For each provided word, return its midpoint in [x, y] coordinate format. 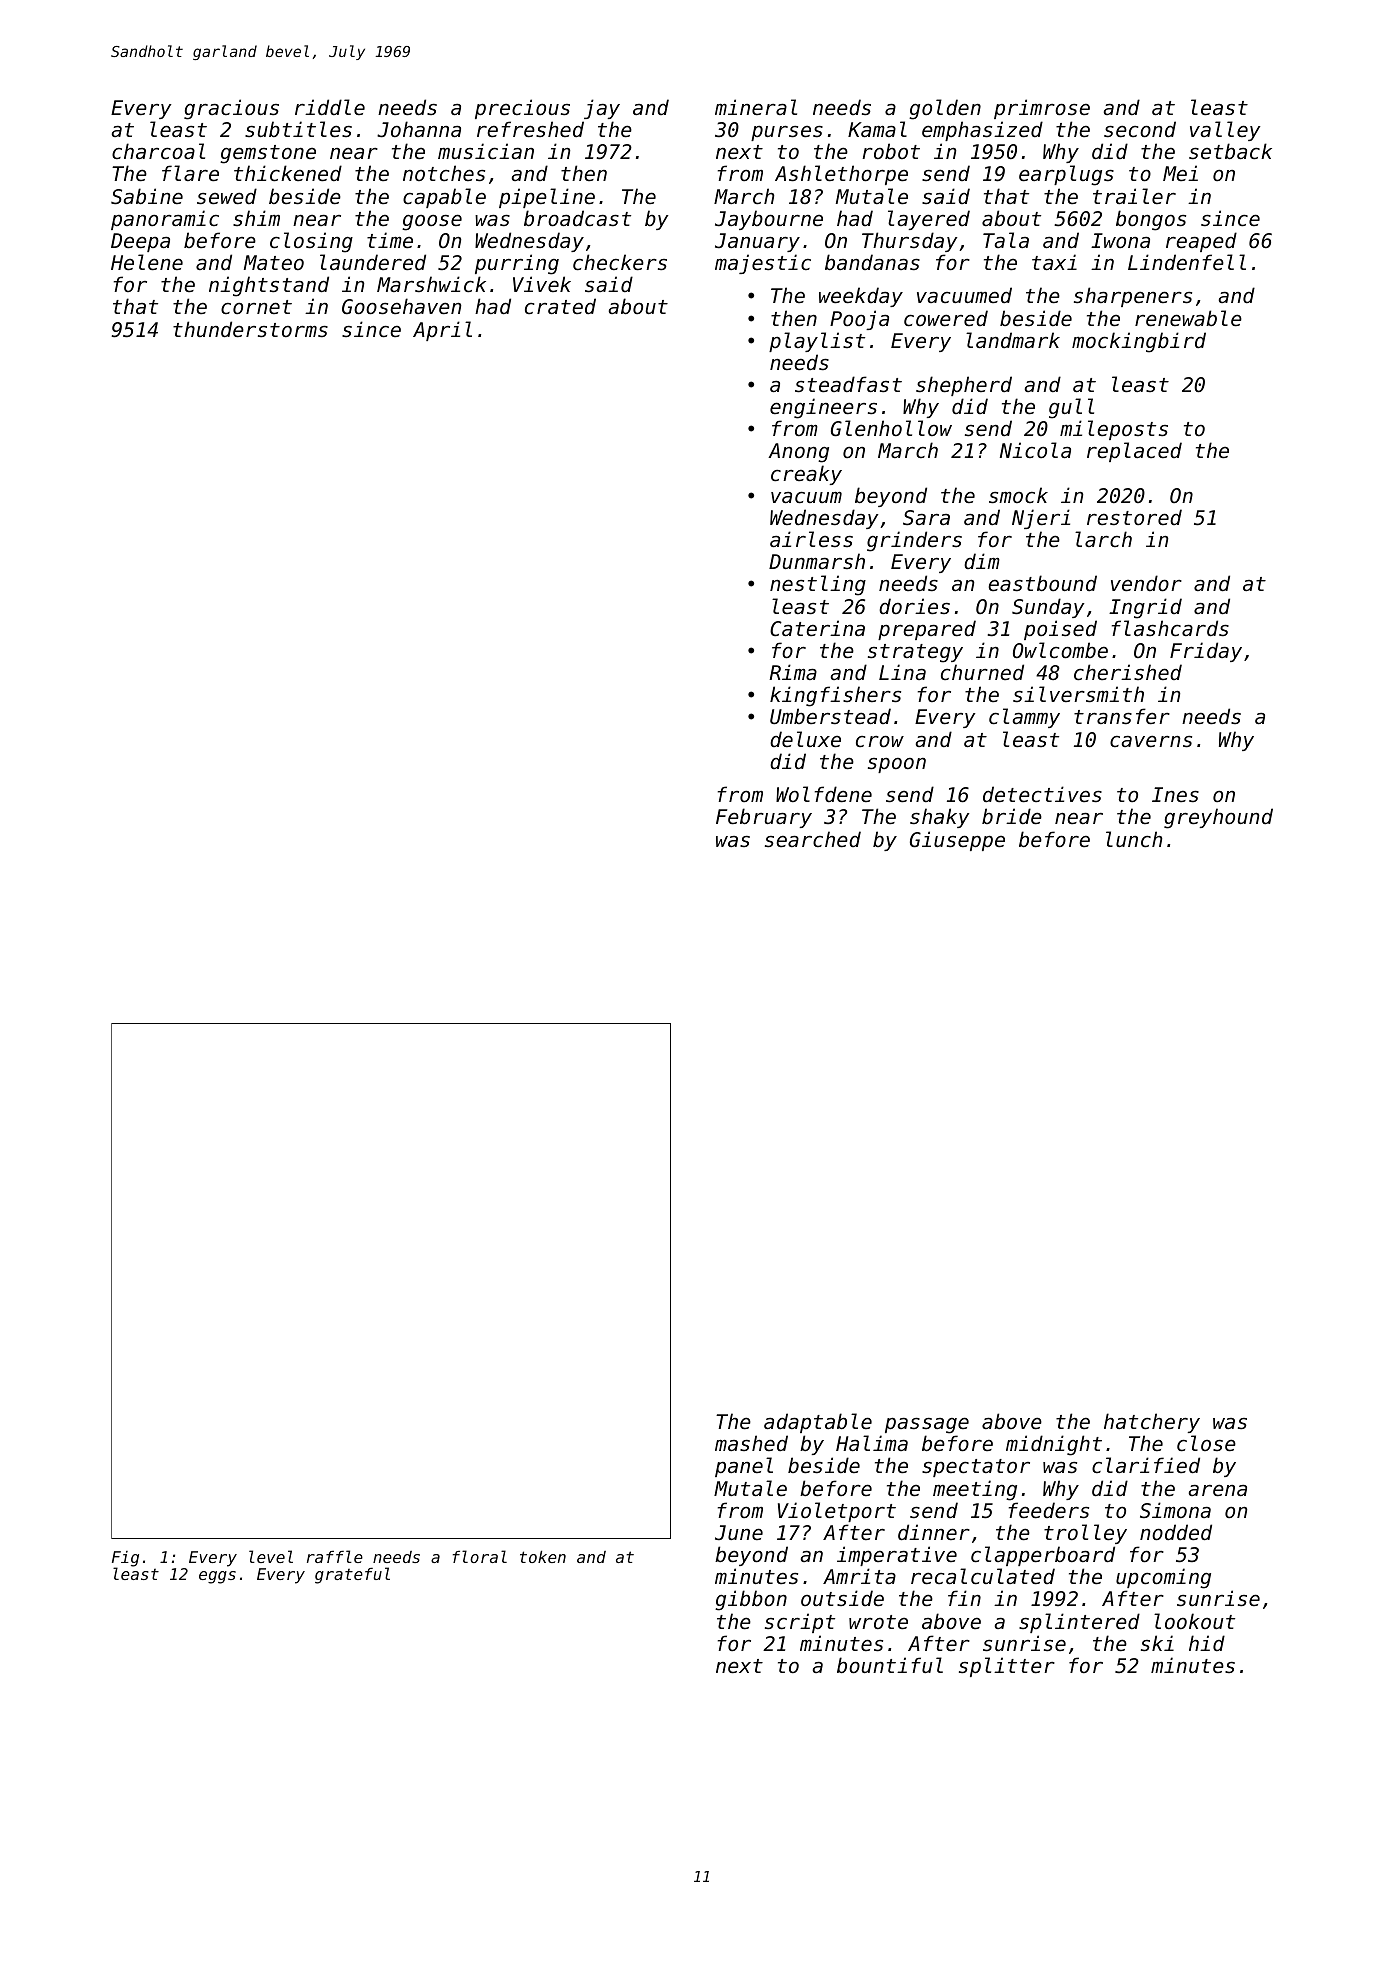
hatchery [1152, 1423]
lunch [1134, 839]
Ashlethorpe [841, 175]
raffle [335, 1556]
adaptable [818, 1423]
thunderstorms [250, 329]
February [764, 818]
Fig [125, 1559]
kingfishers [835, 696]
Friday [1206, 652]
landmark [1013, 340]
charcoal [158, 151]
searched [813, 839]
